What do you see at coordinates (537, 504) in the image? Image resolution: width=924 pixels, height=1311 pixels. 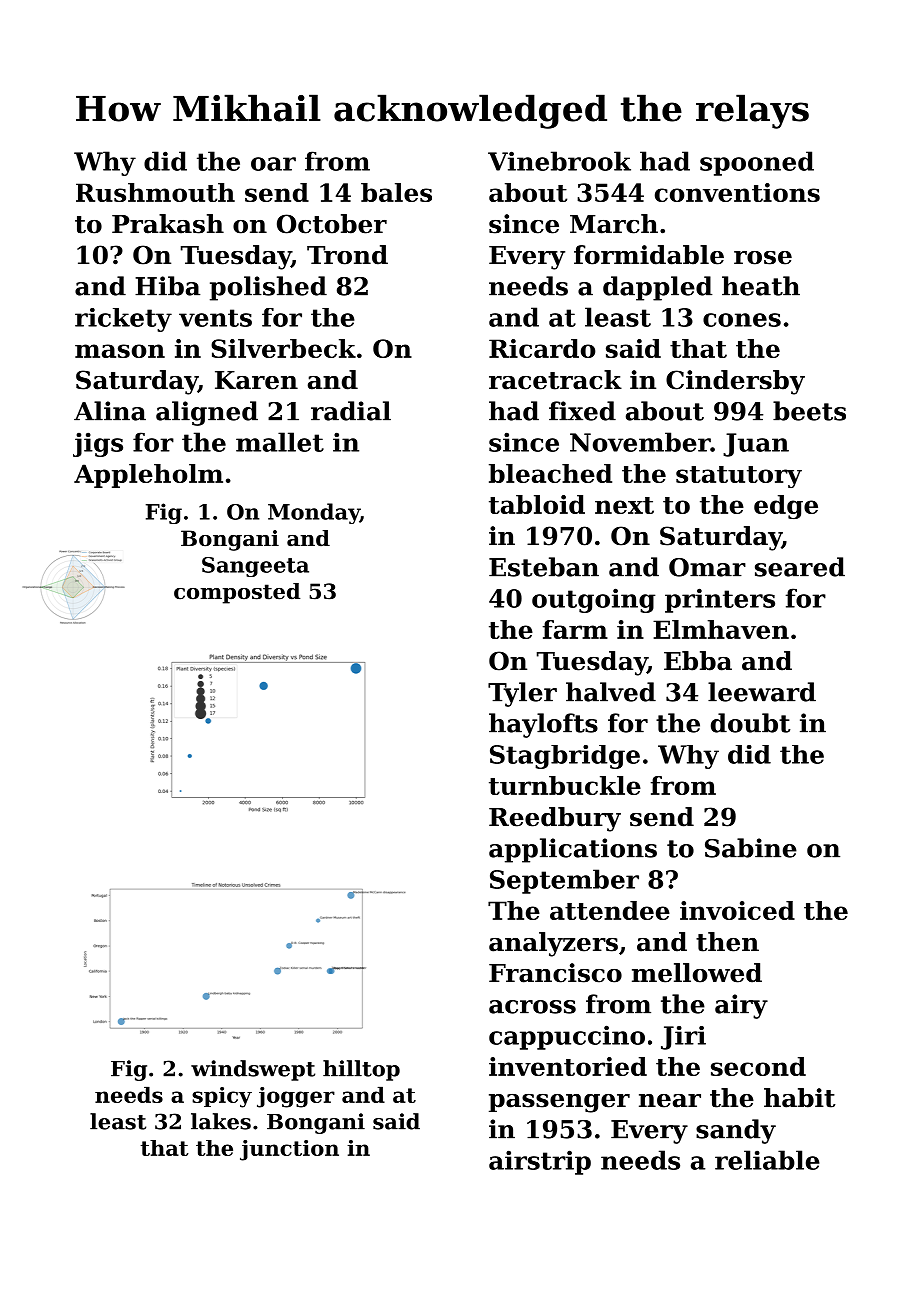 I see `tabloid` at bounding box center [537, 504].
